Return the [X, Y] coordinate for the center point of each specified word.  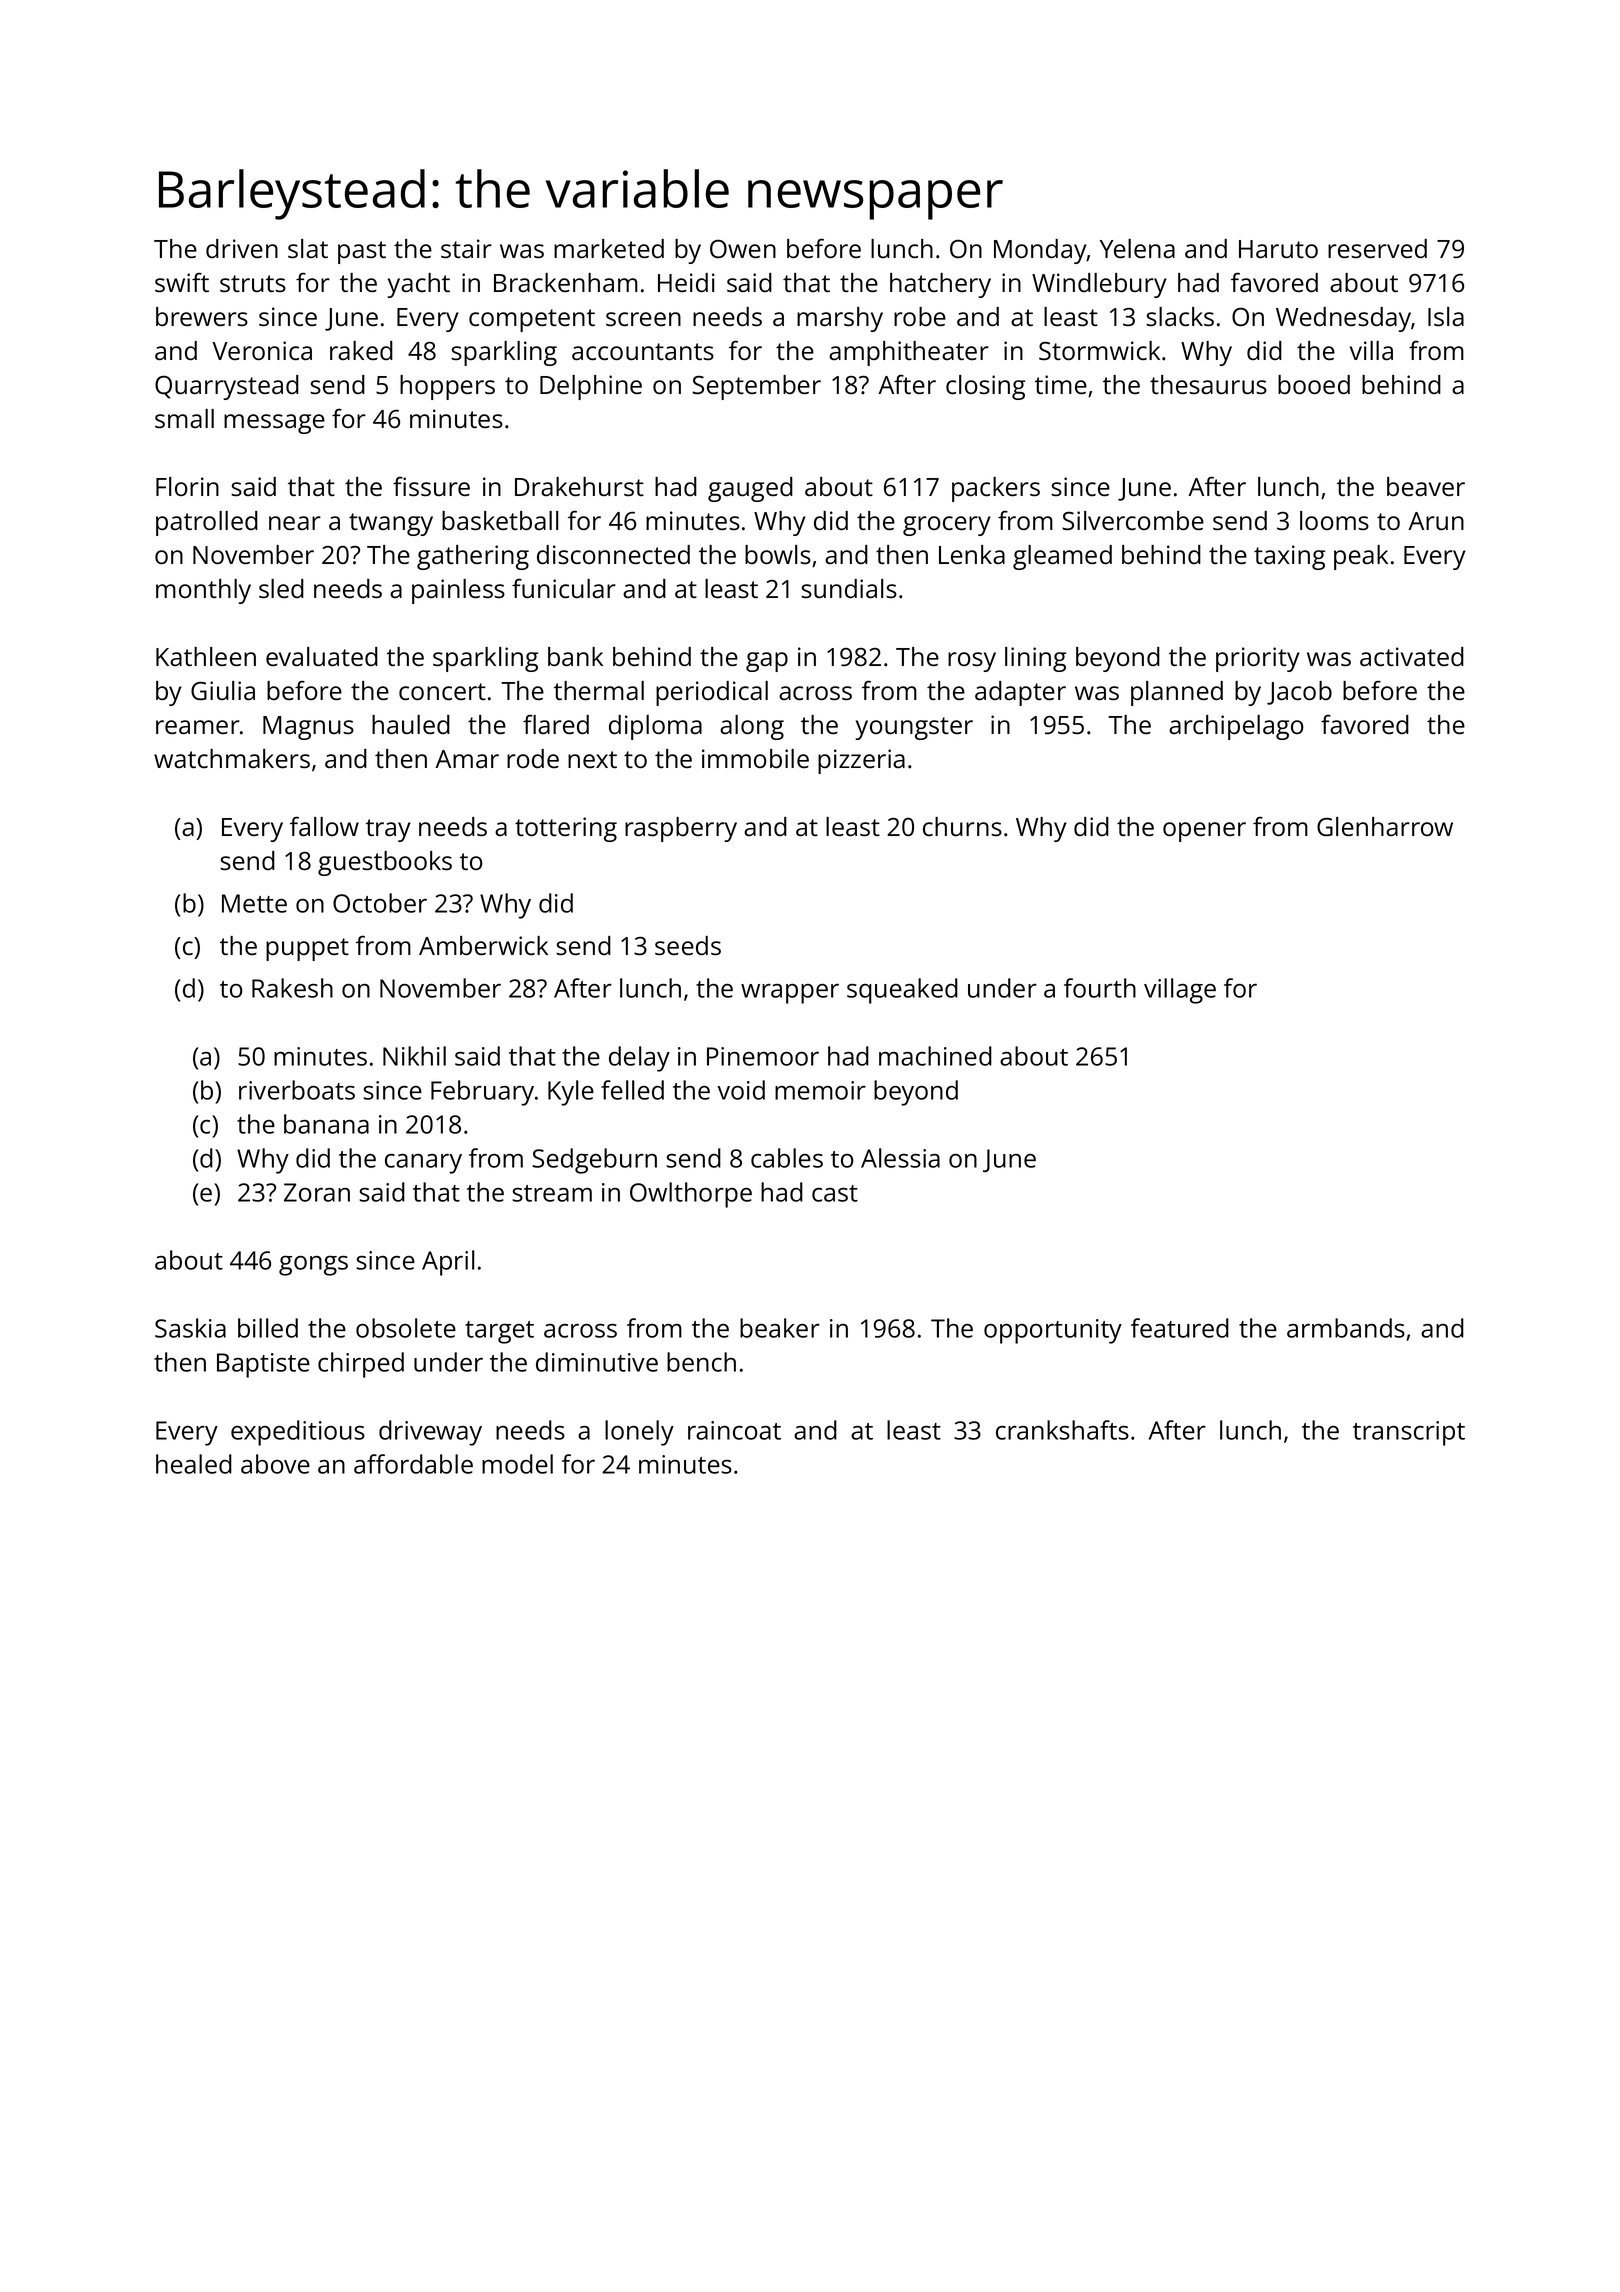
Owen [743, 248]
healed [194, 1464]
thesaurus [1208, 384]
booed [1314, 384]
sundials [849, 589]
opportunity [1053, 1331]
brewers [202, 316]
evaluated [322, 657]
